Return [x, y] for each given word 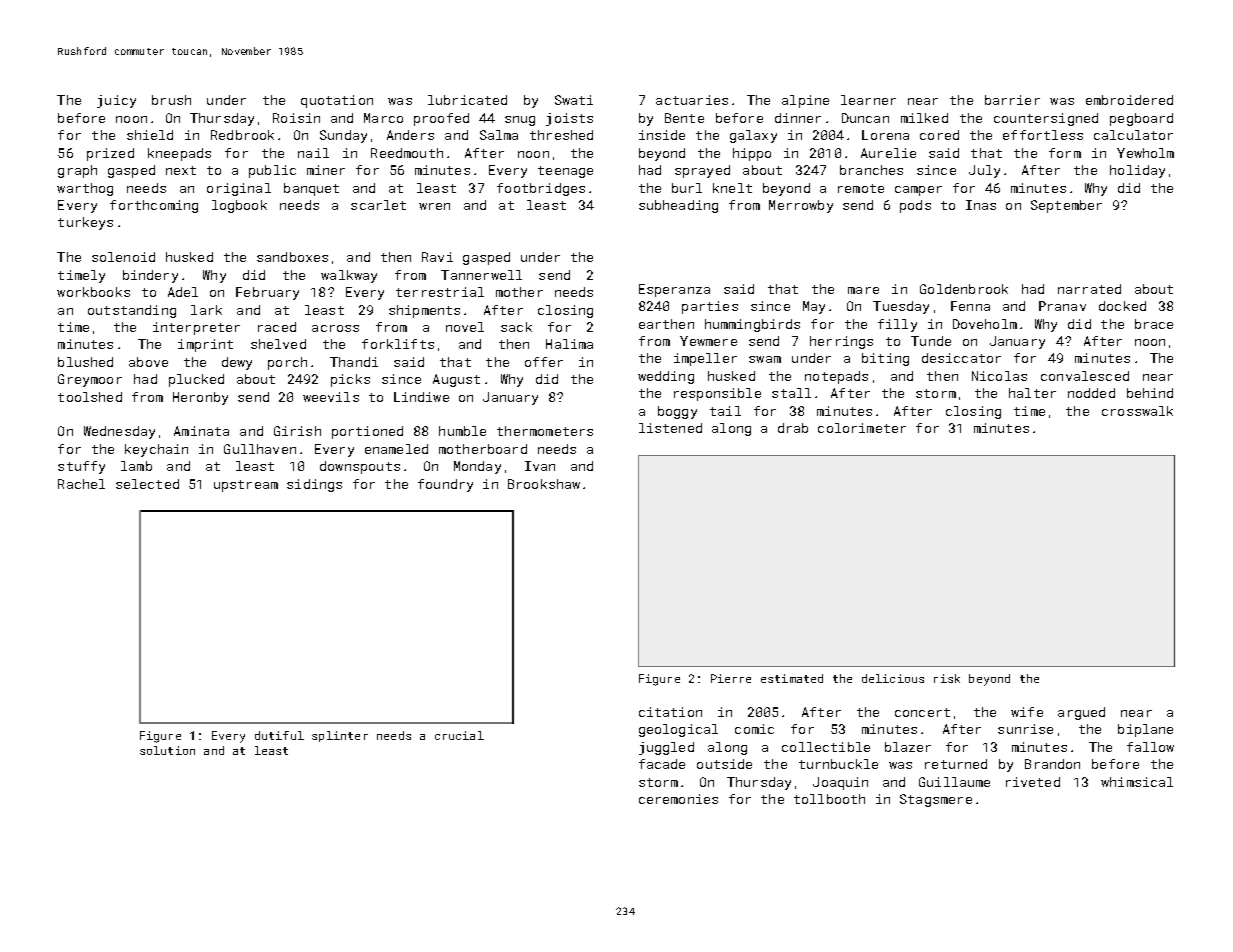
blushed [85, 362]
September [1066, 206]
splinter [340, 736]
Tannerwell [481, 275]
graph [77, 171]
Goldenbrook [964, 289]
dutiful [279, 735]
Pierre [731, 678]
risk [947, 678]
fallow [1150, 747]
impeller [705, 359]
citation [670, 712]
